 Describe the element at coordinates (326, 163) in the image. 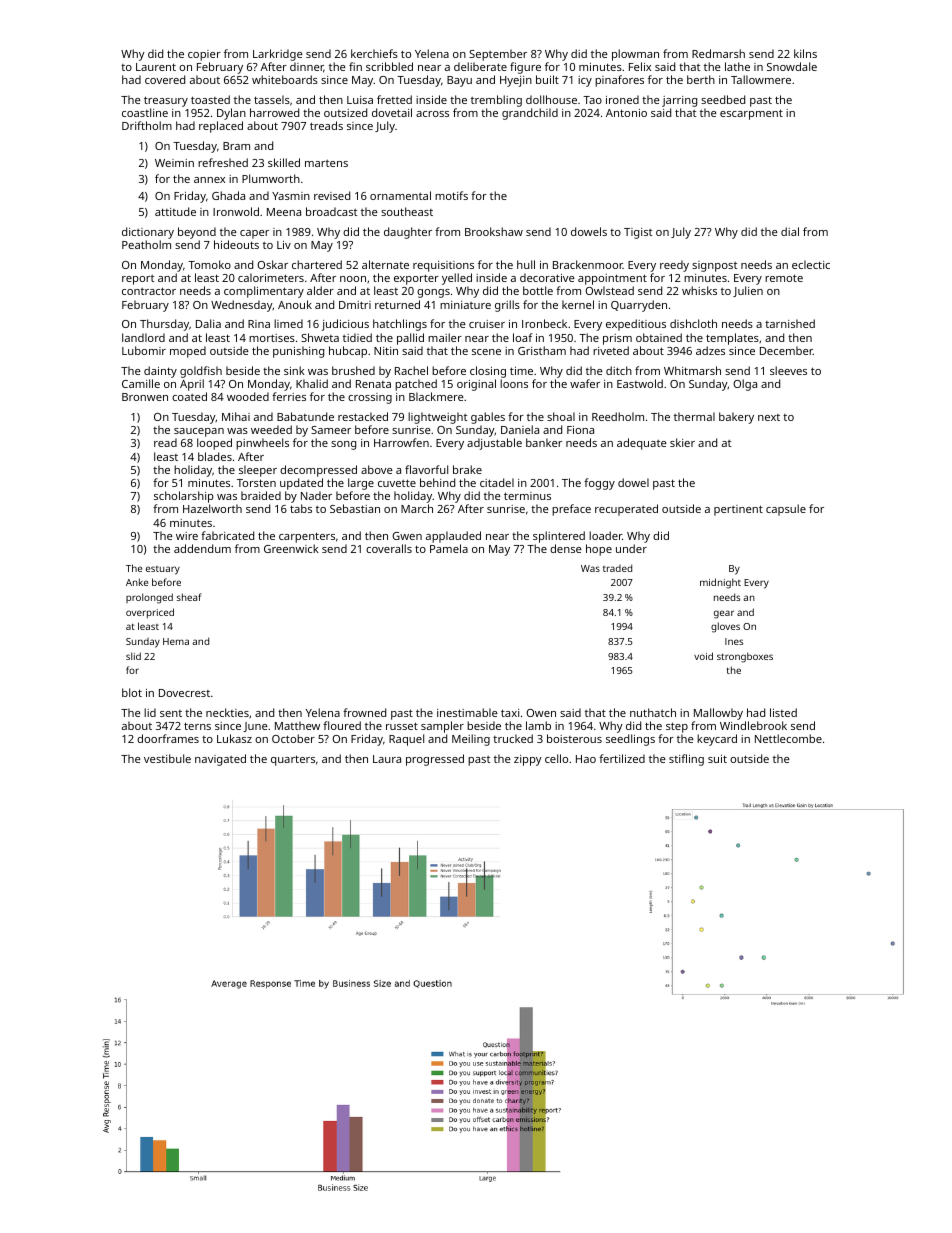

I see `martens` at that location.
